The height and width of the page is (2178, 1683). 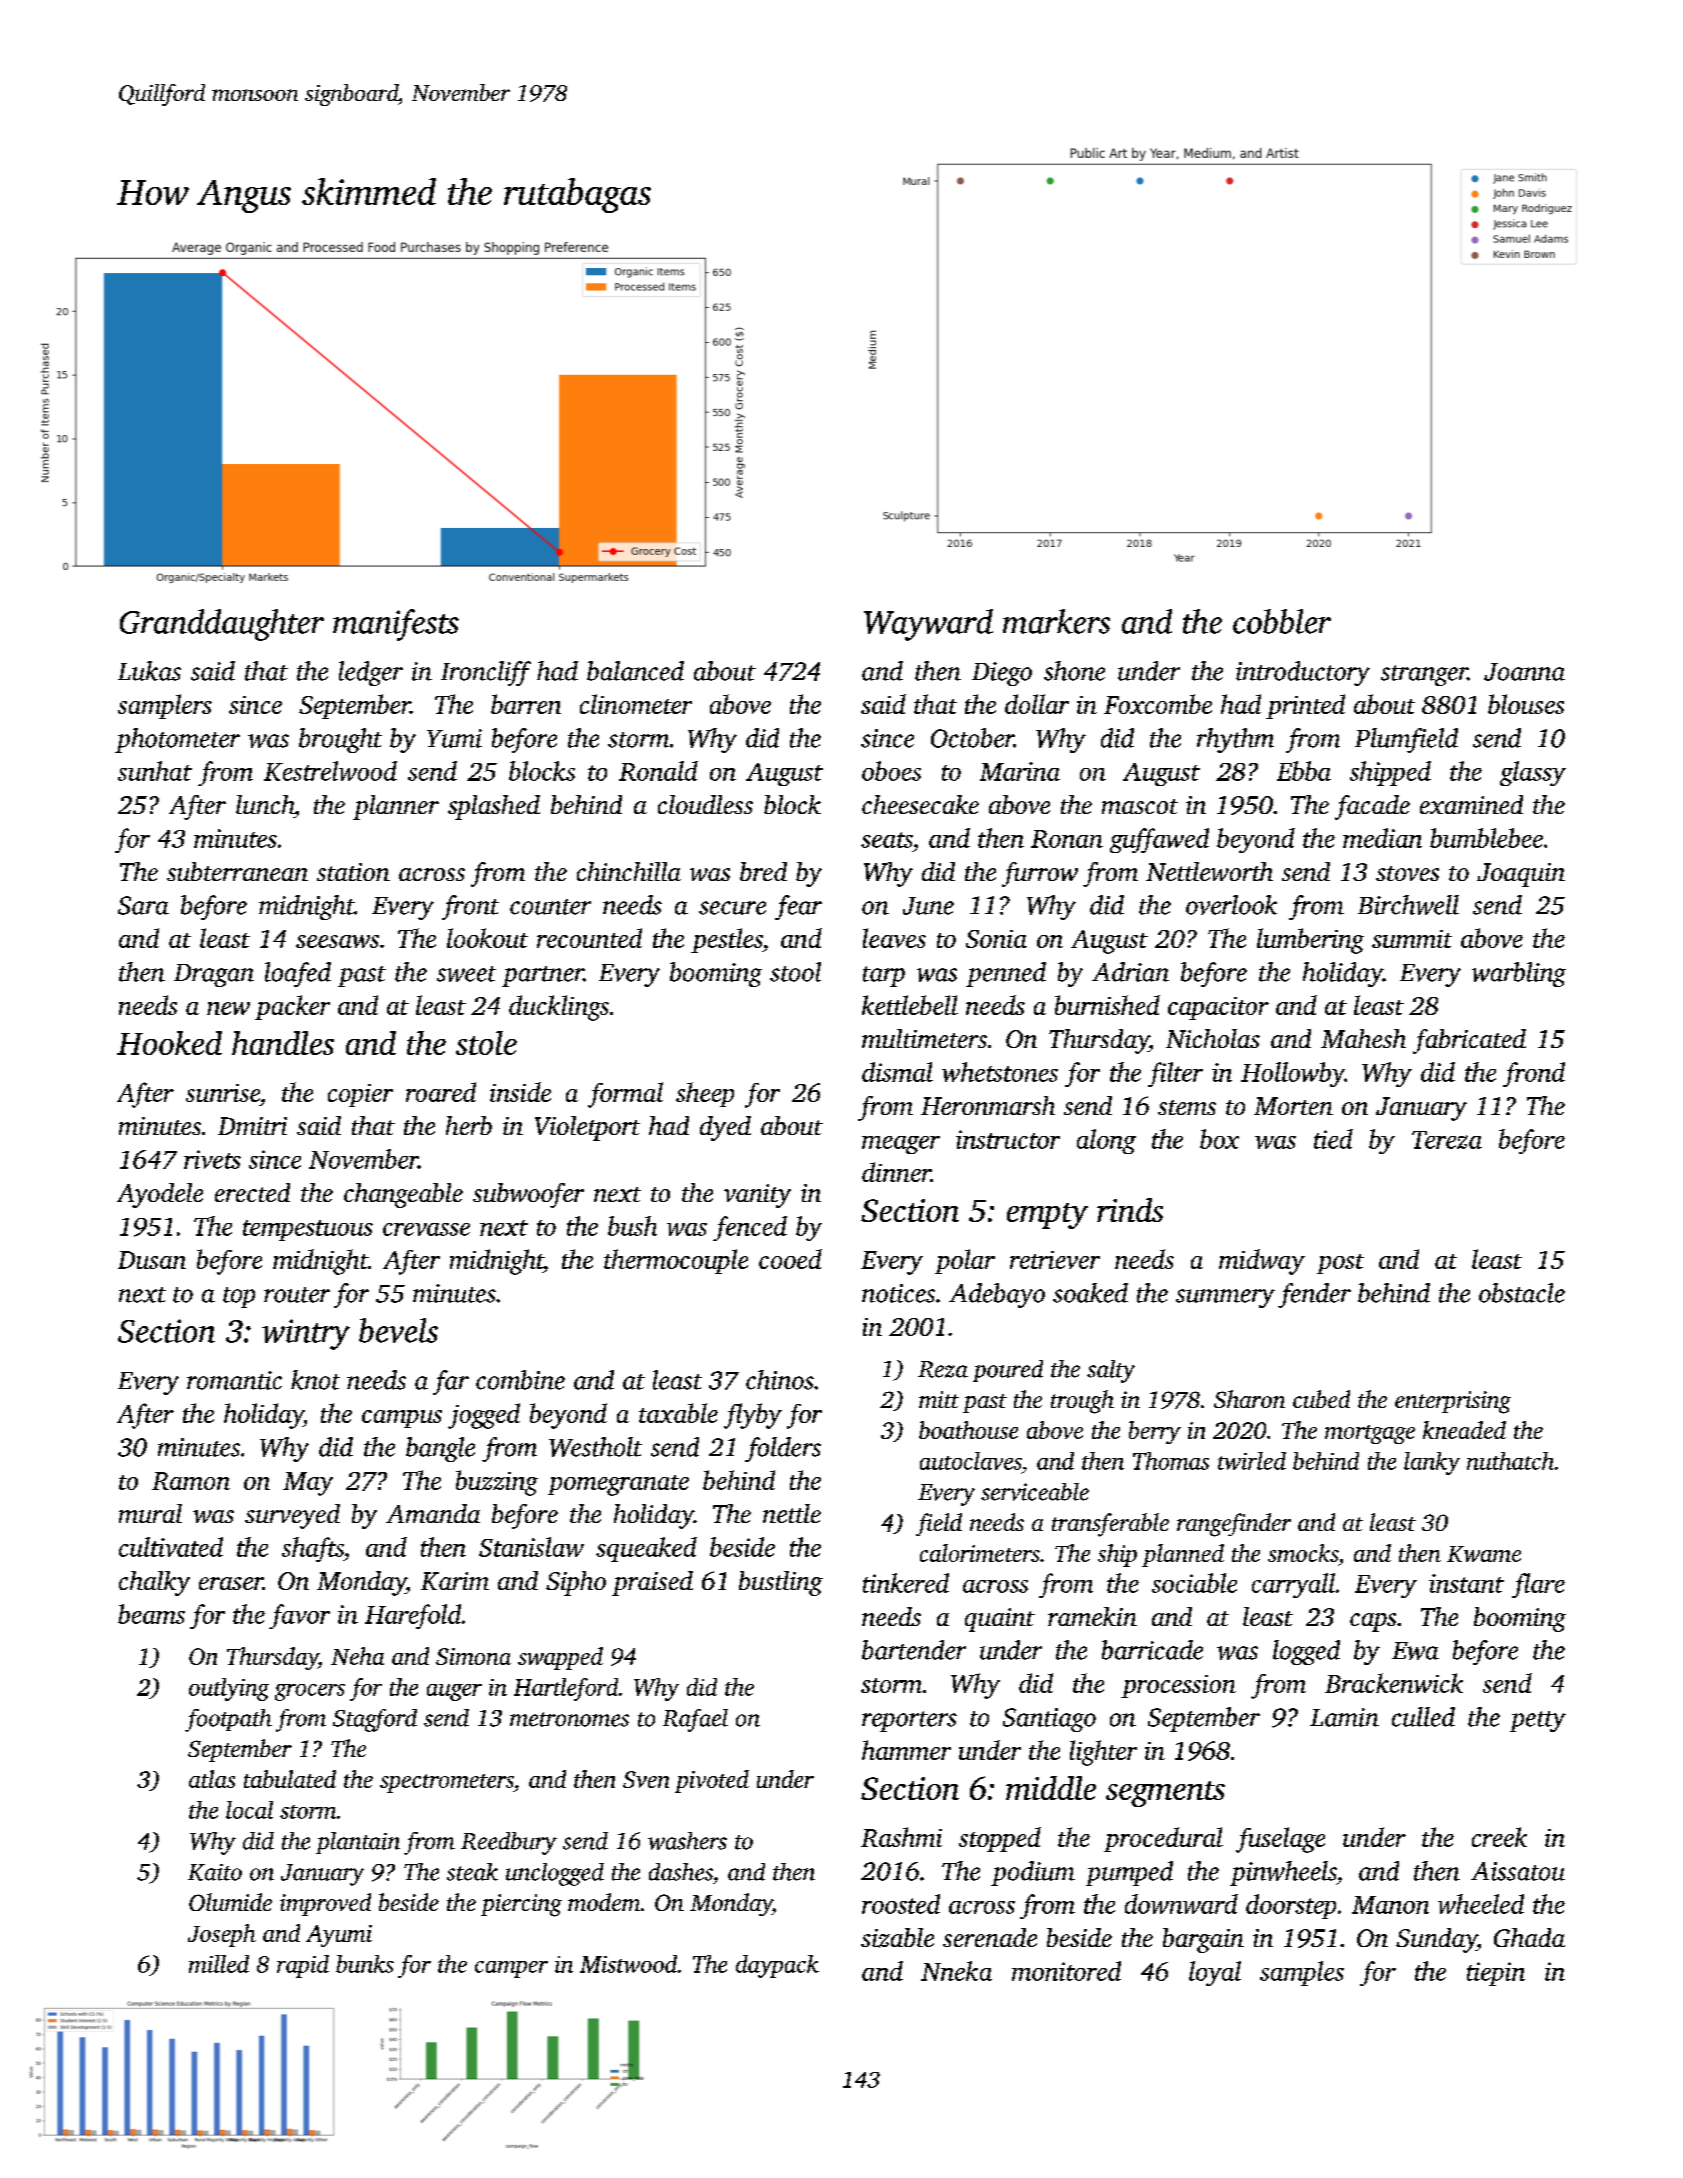 What do you see at coordinates (1496, 1974) in the page?
I see `tiepin` at bounding box center [1496, 1974].
